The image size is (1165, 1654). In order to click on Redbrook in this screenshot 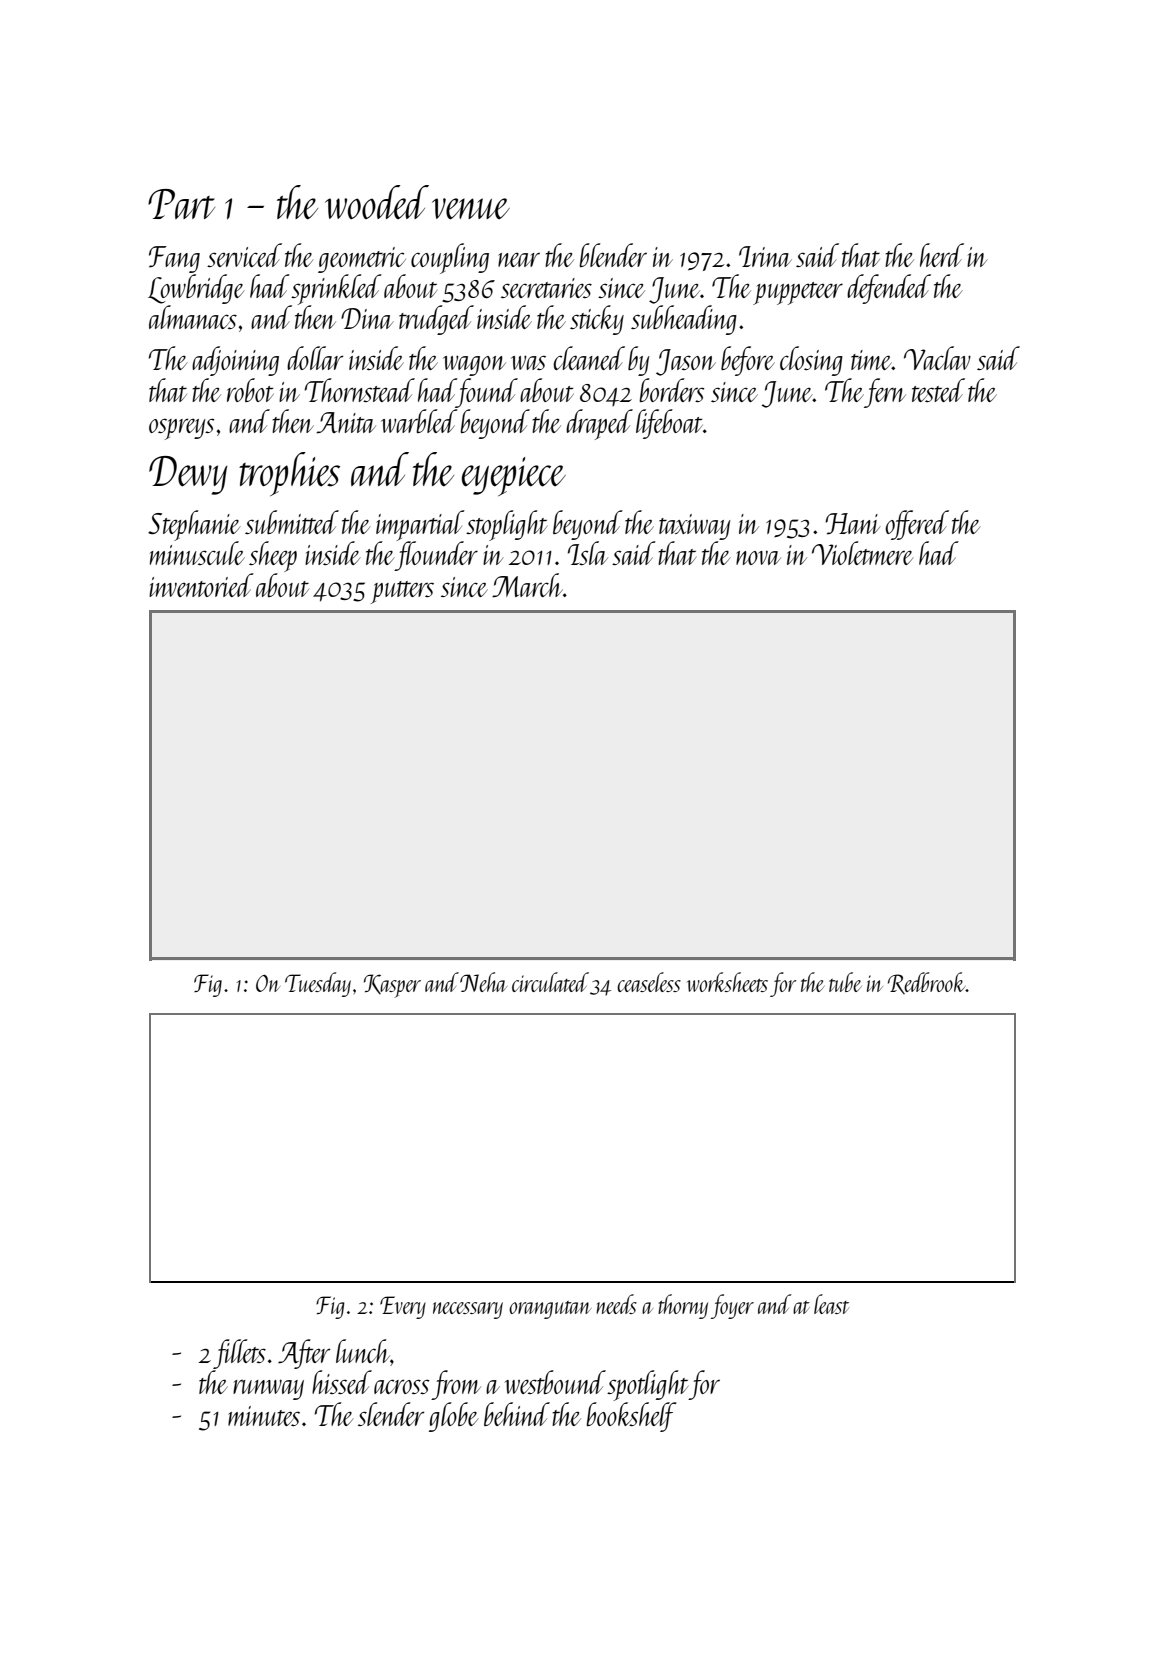, I will do `click(927, 983)`.
